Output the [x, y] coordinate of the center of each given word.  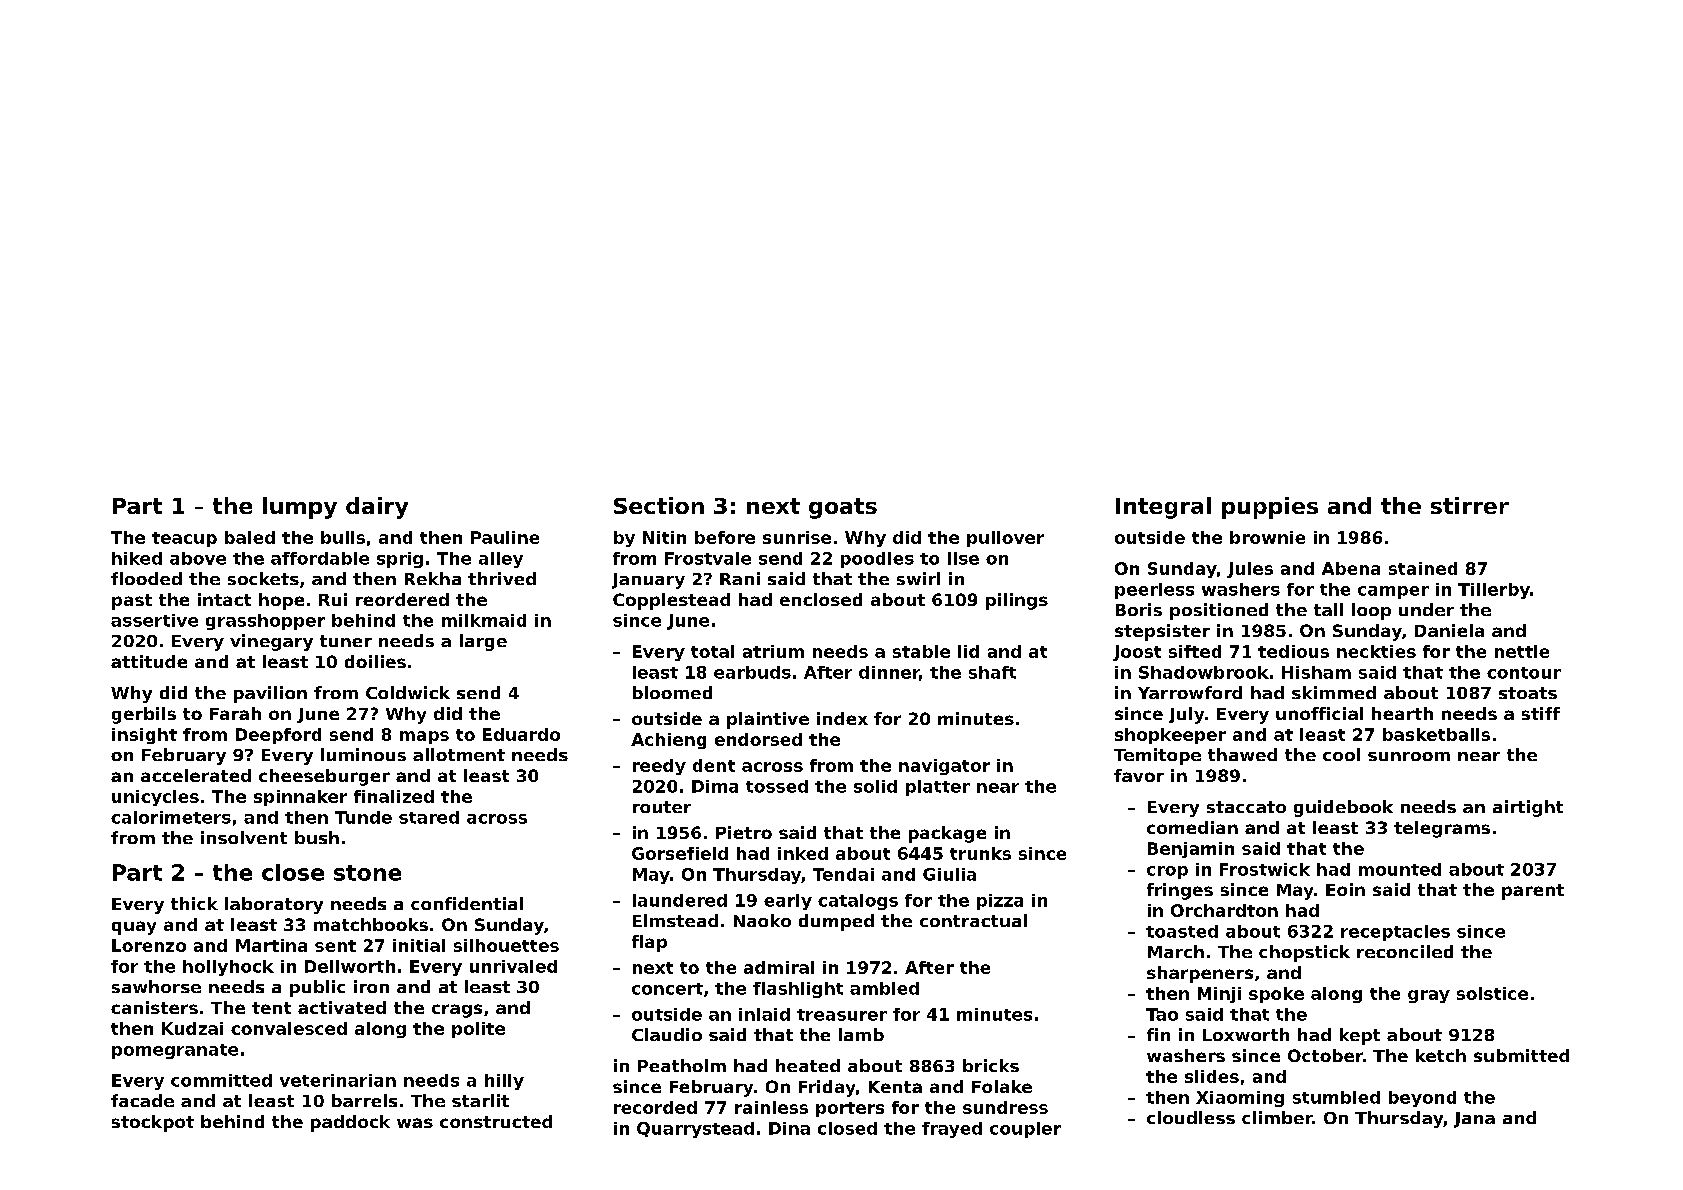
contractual [973, 920]
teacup [184, 539]
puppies [1270, 508]
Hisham [1316, 672]
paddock [350, 1123]
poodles [877, 560]
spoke [1276, 995]
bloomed [672, 692]
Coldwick [408, 692]
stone [367, 873]
